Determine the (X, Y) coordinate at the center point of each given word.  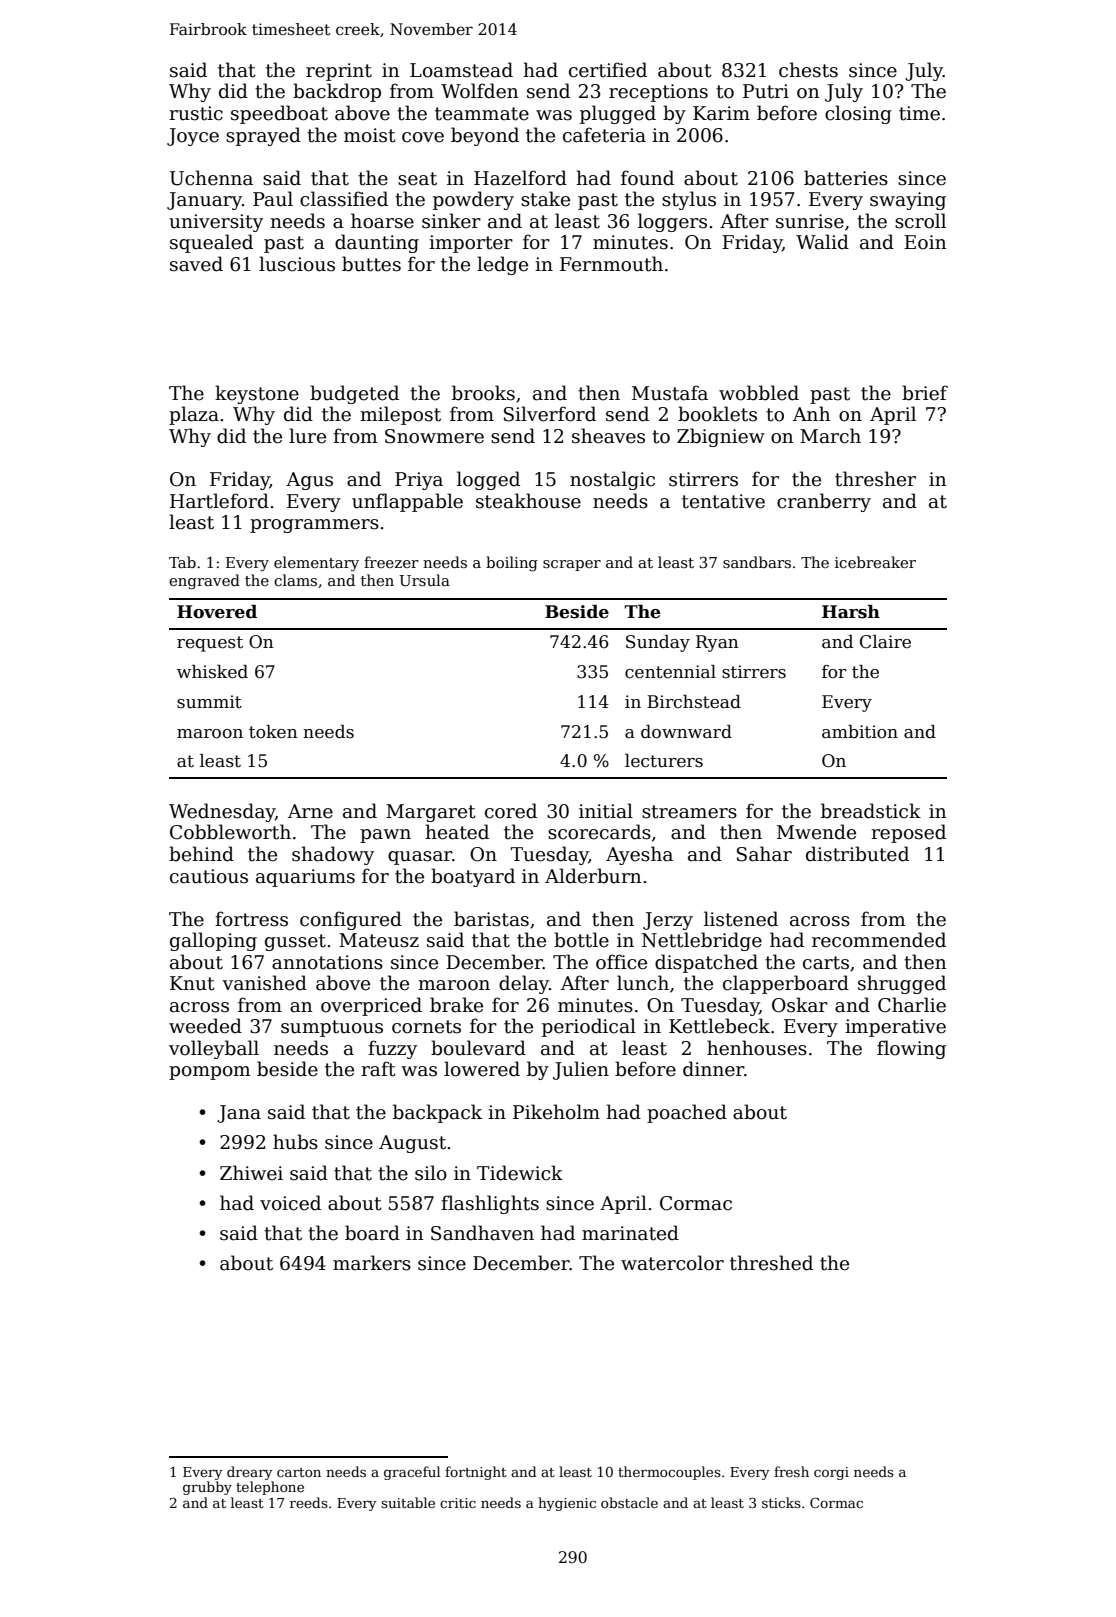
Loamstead (461, 70)
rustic (196, 113)
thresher (875, 479)
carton (299, 1472)
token (273, 732)
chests (808, 70)
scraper (572, 565)
